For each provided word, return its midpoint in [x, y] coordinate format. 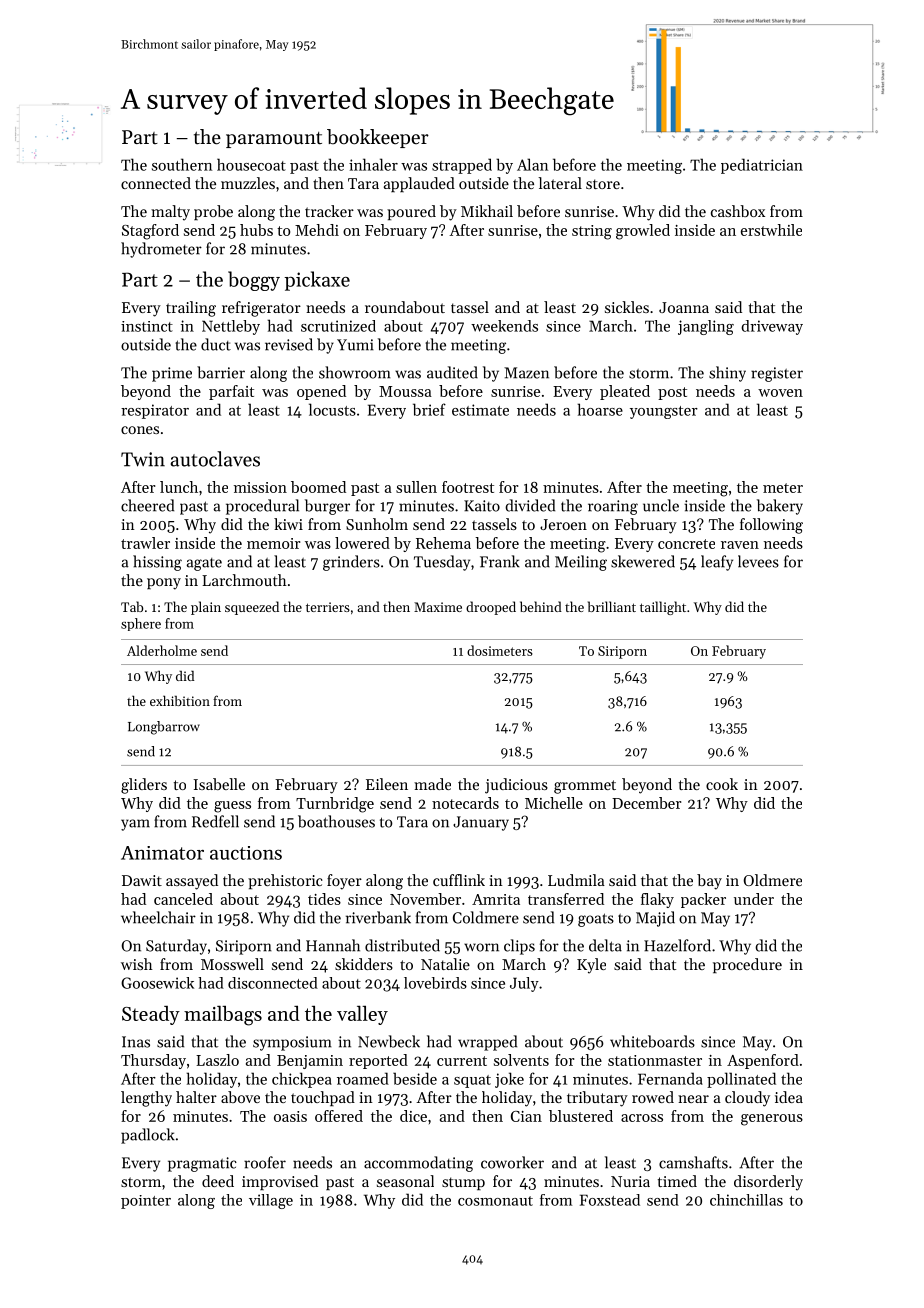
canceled [183, 899]
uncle [661, 505]
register [777, 374]
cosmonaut [495, 1201]
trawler [145, 543]
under [754, 899]
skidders [364, 964]
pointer [146, 1202]
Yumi [355, 345]
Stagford [150, 232]
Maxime [438, 607]
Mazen [526, 373]
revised [289, 344]
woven [780, 393]
